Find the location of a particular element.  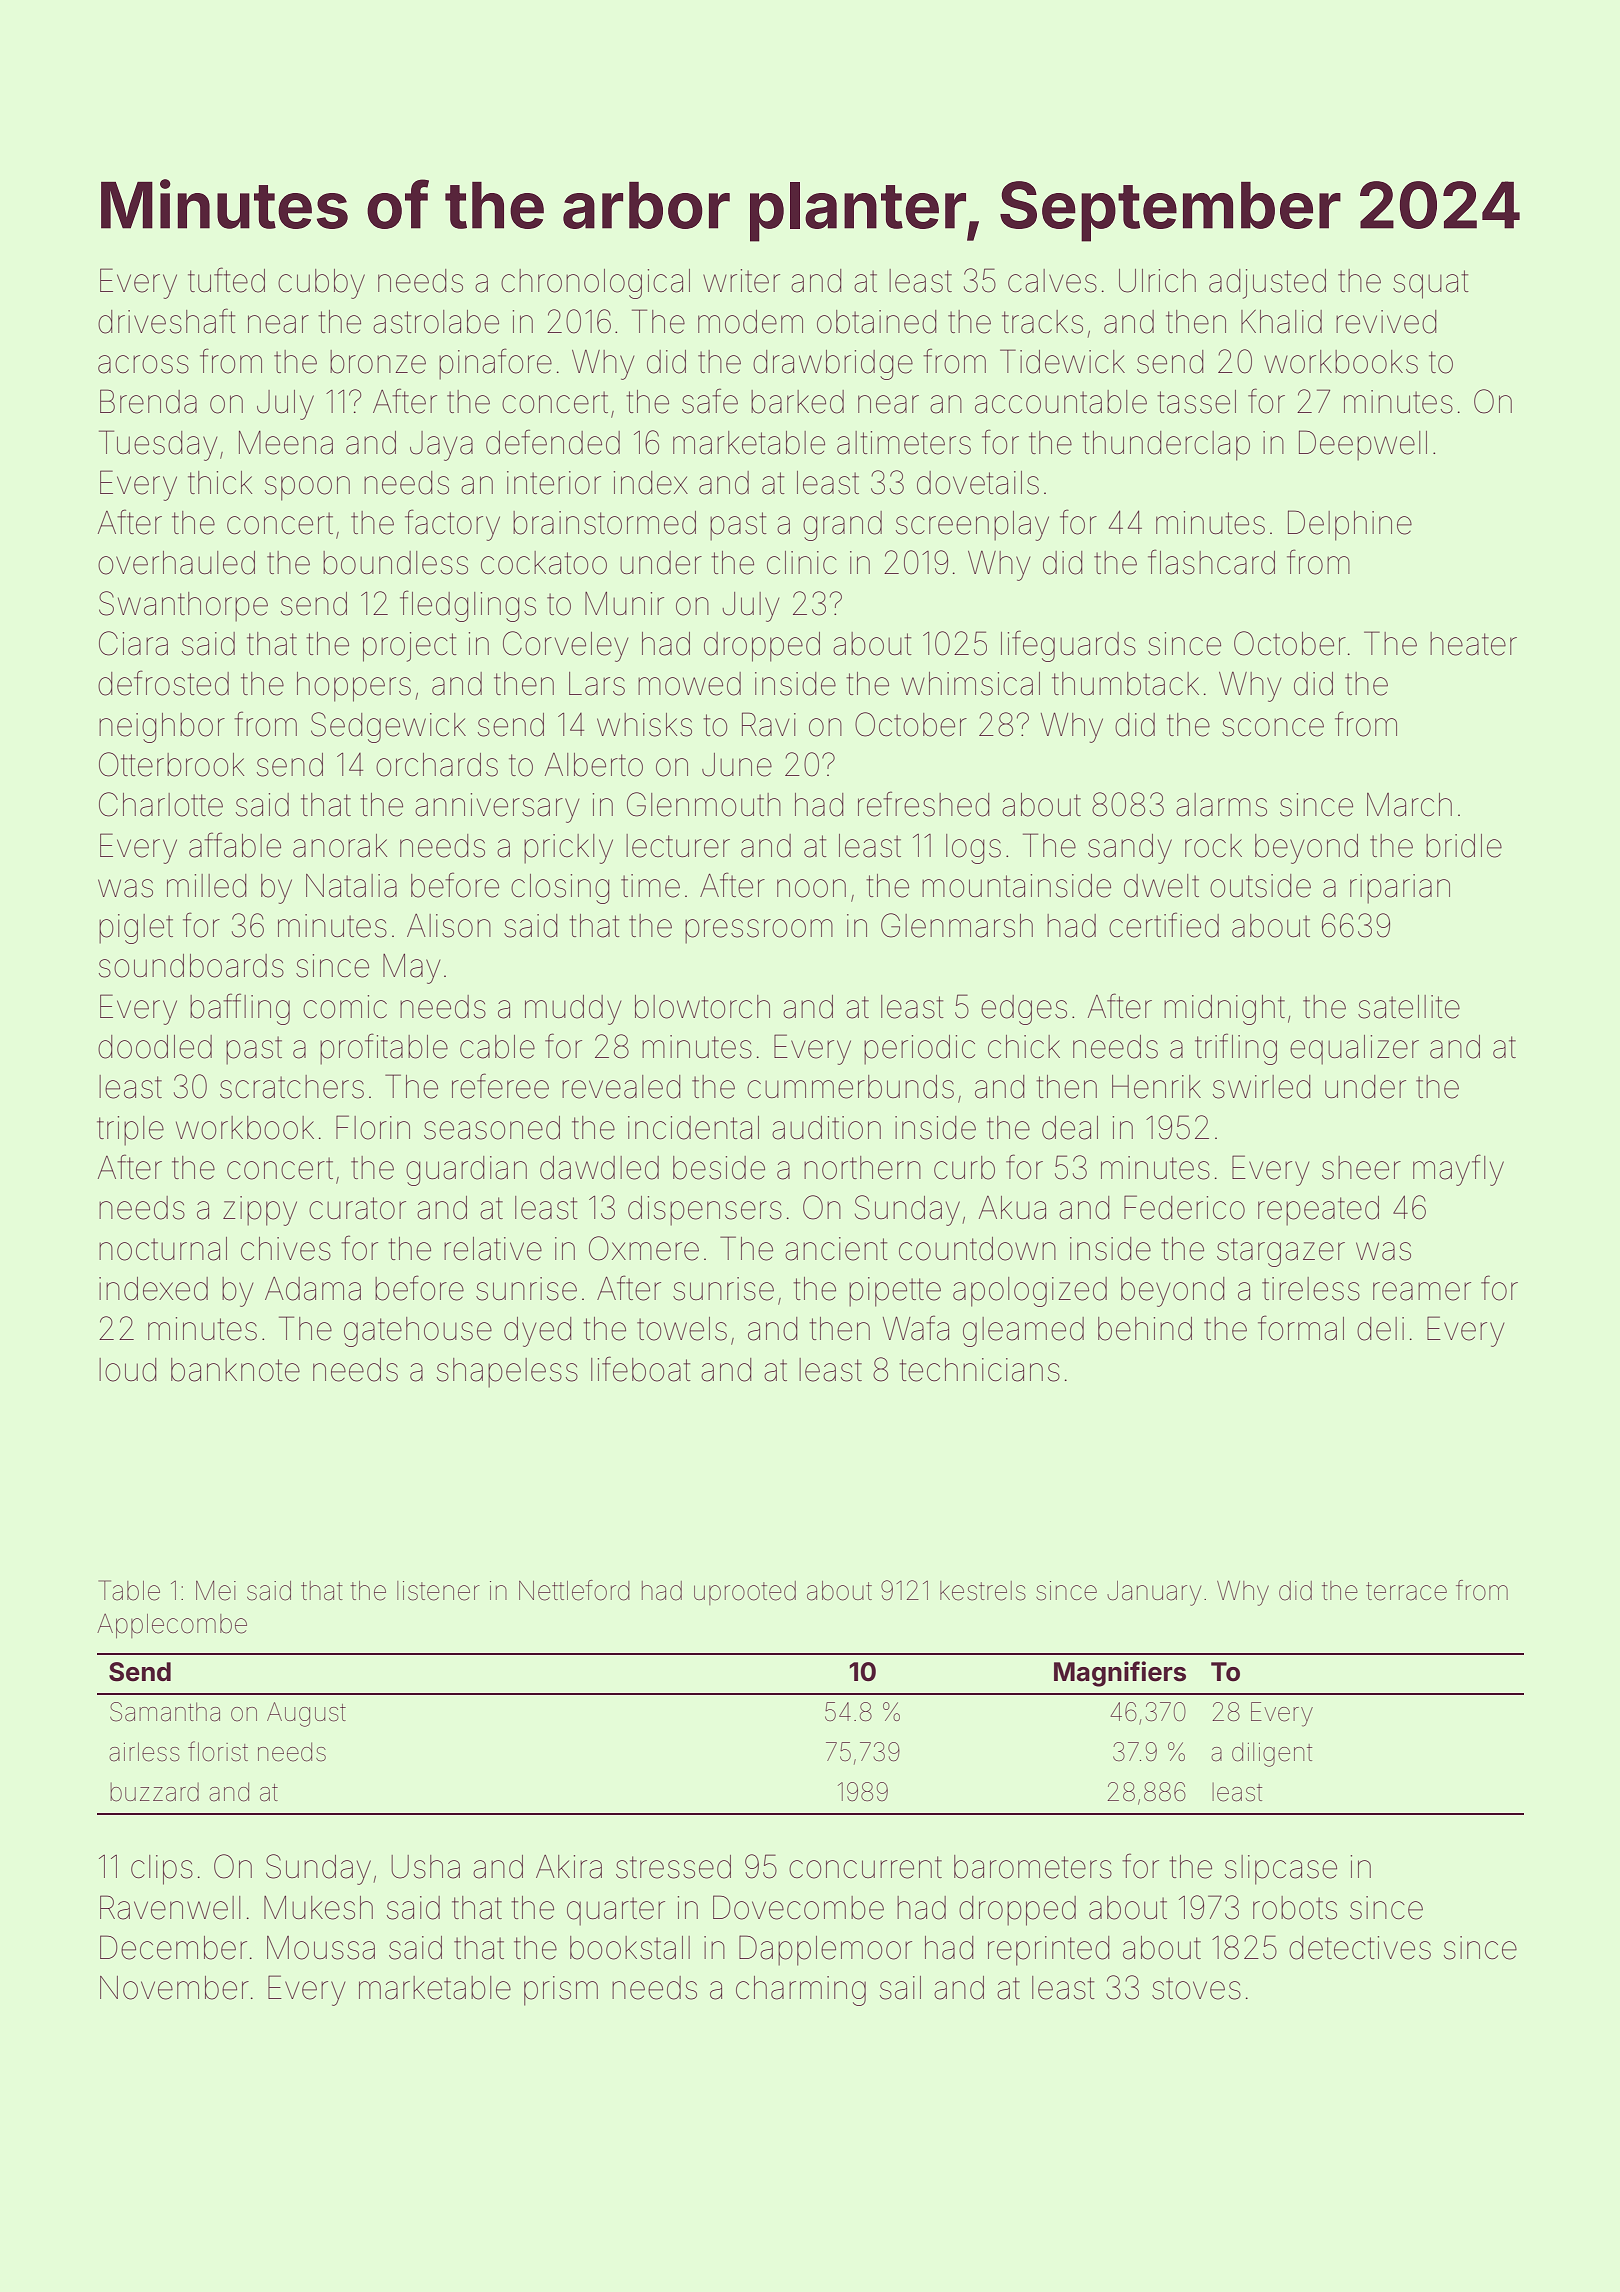

sail is located at coordinates (900, 1988).
